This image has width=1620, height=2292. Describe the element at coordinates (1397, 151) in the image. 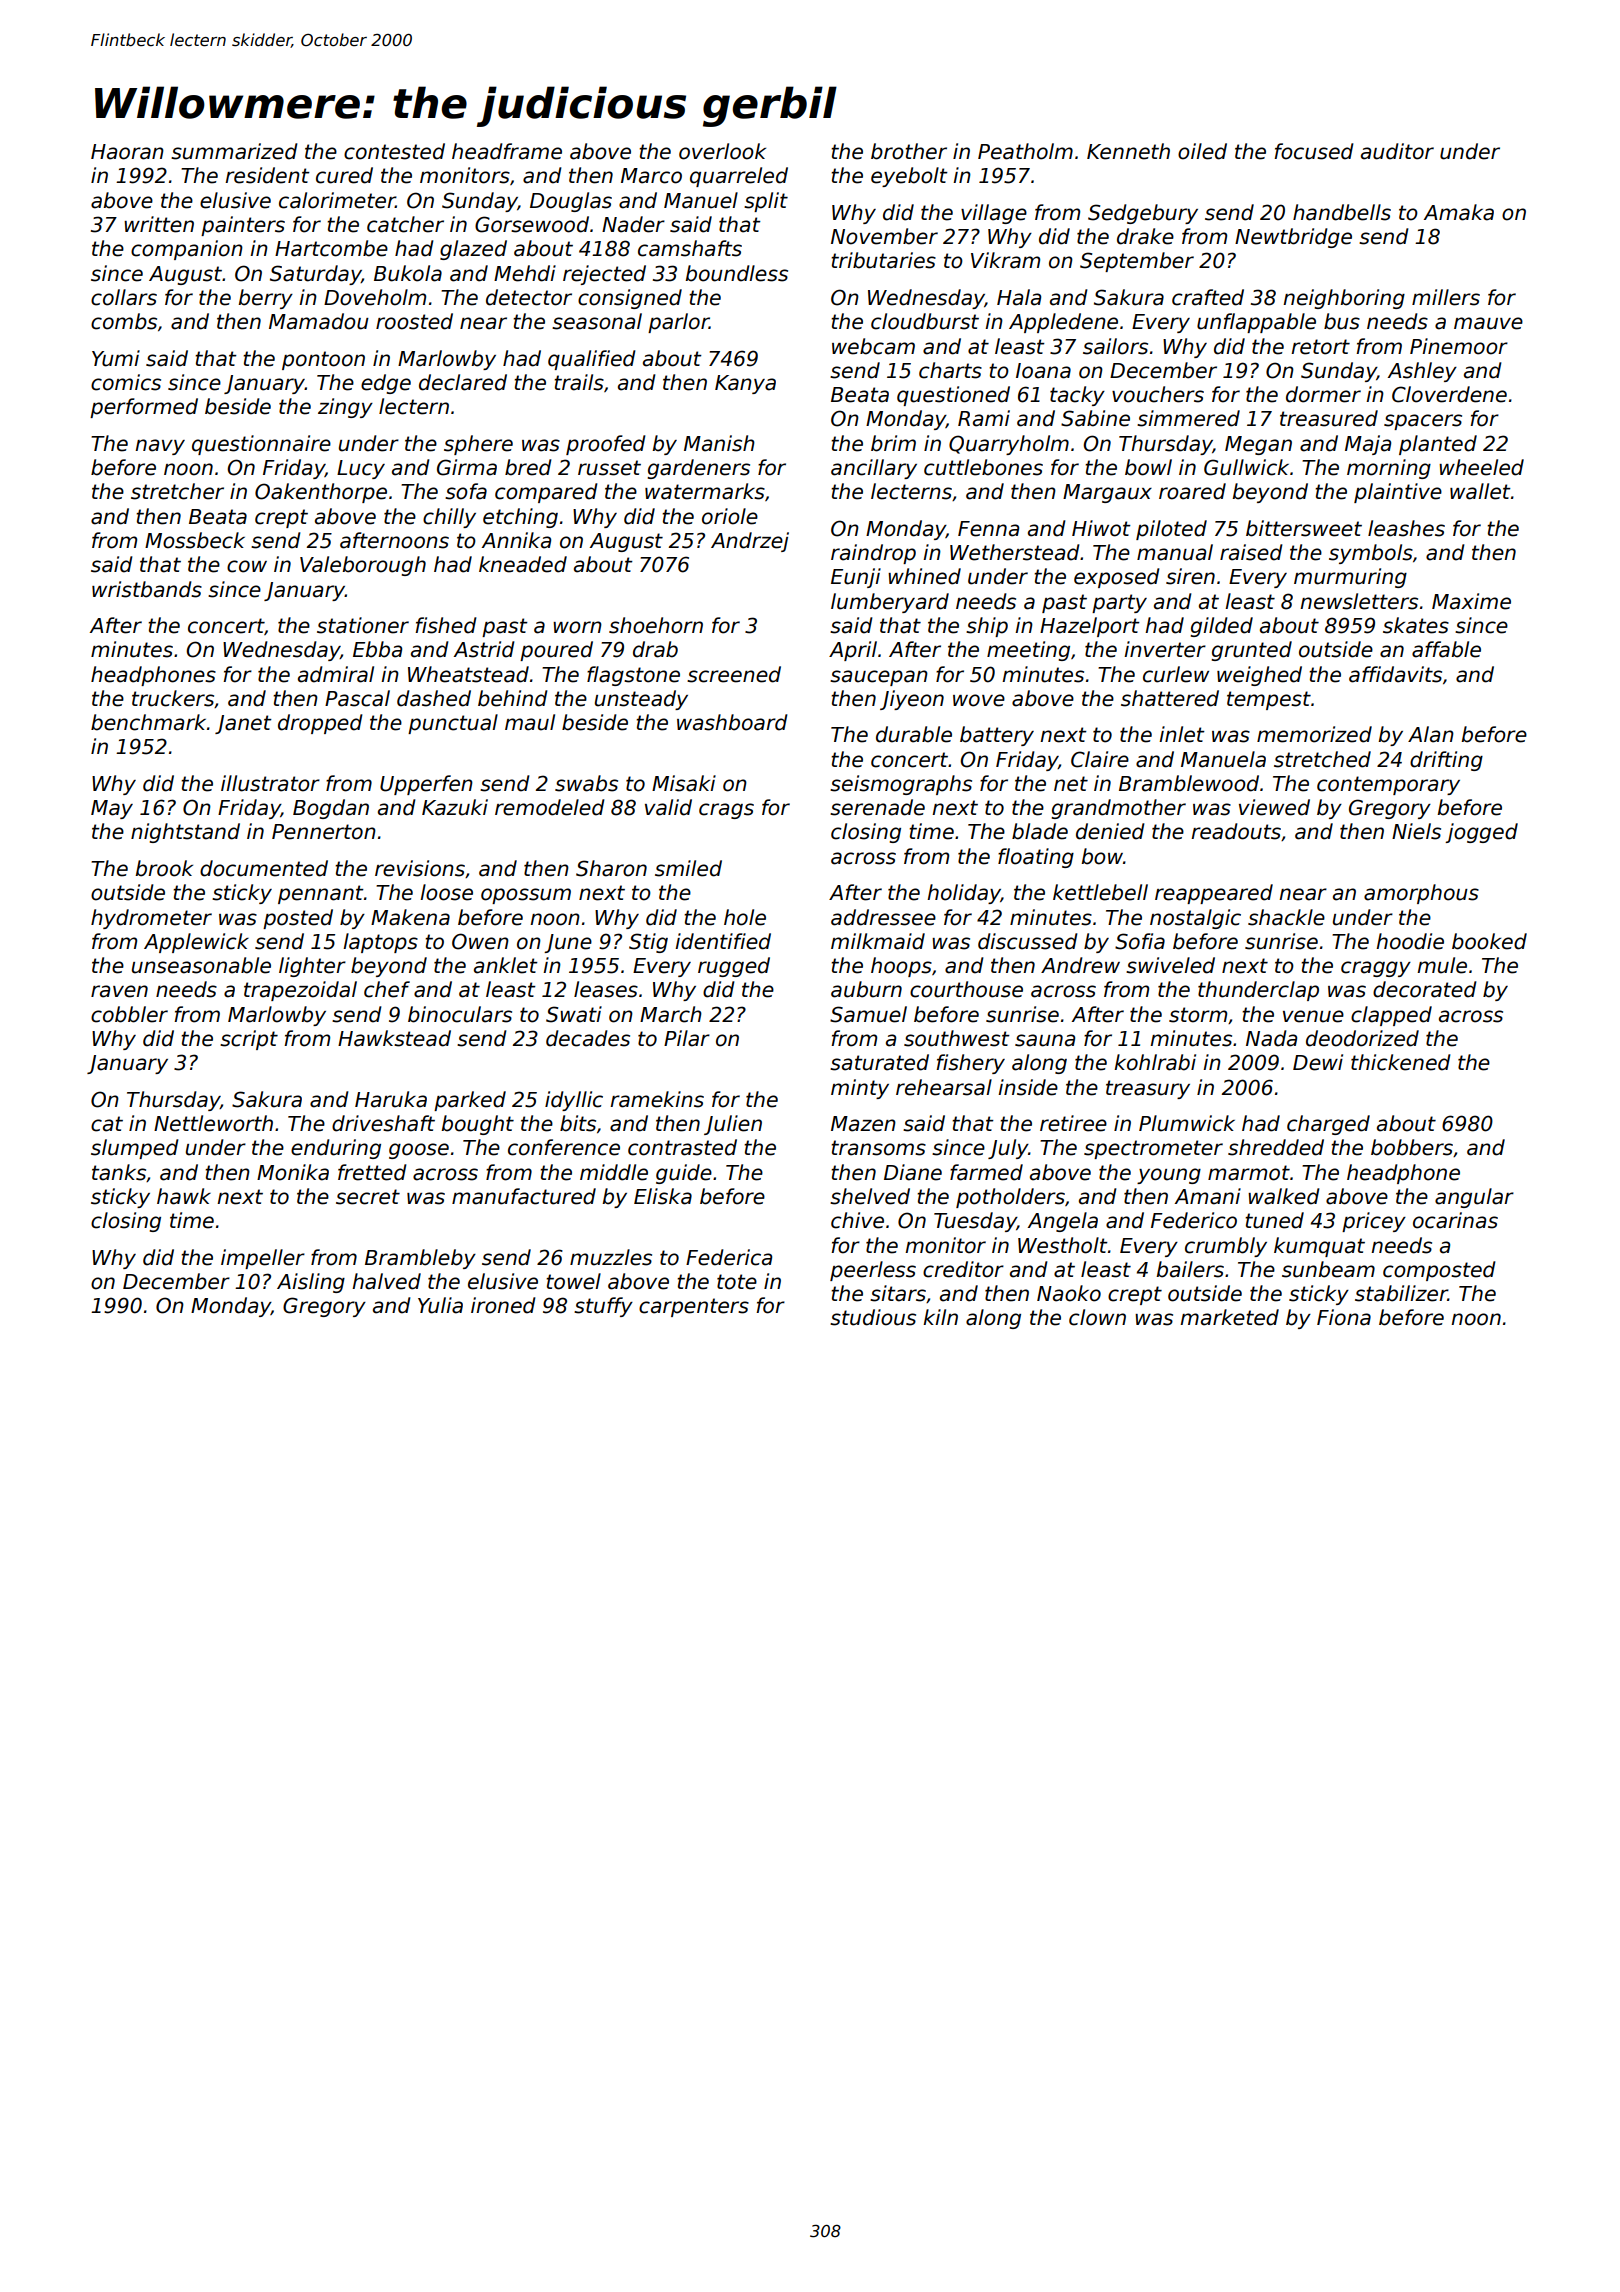

I see `auditor` at that location.
